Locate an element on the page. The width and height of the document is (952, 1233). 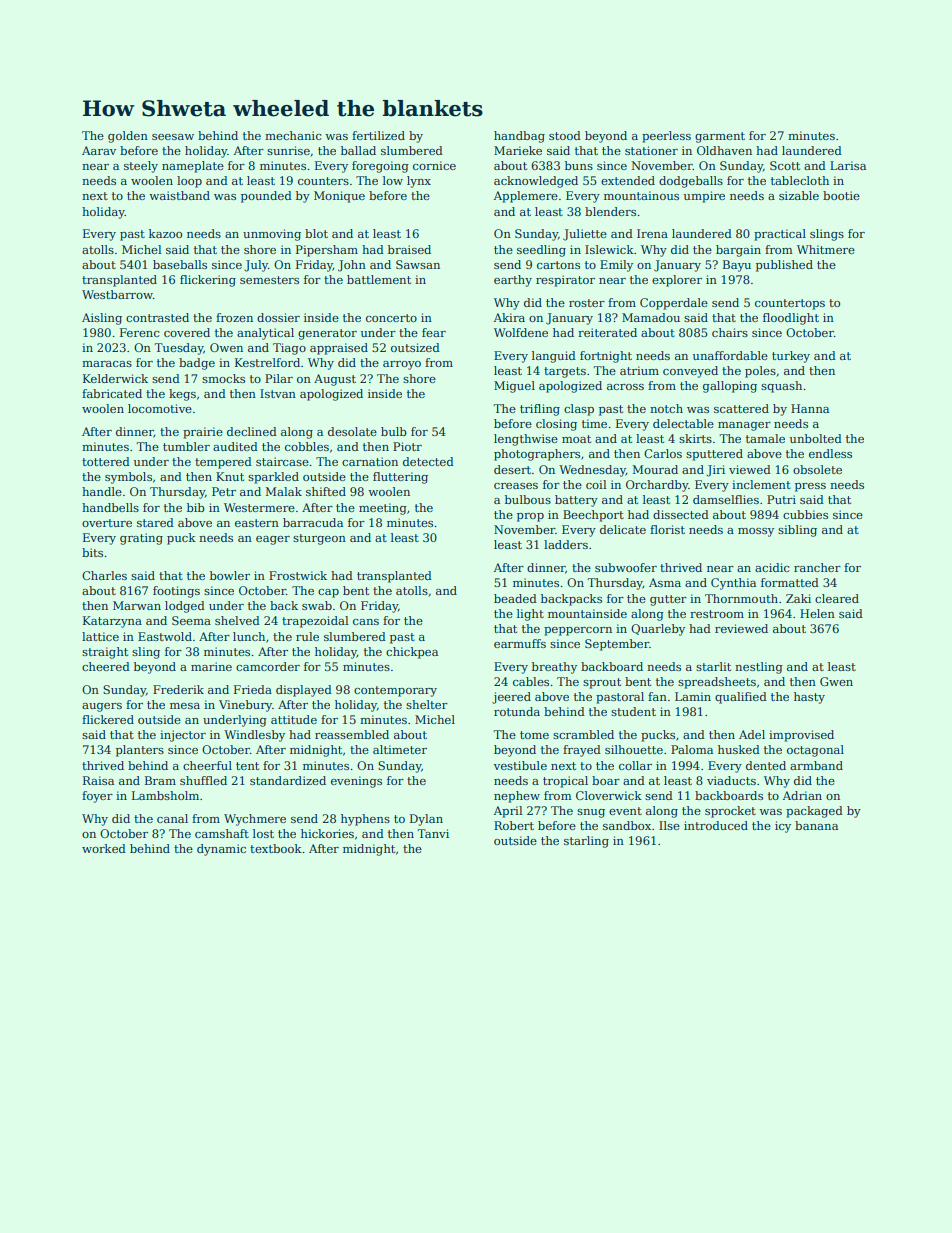
restroom is located at coordinates (717, 614).
